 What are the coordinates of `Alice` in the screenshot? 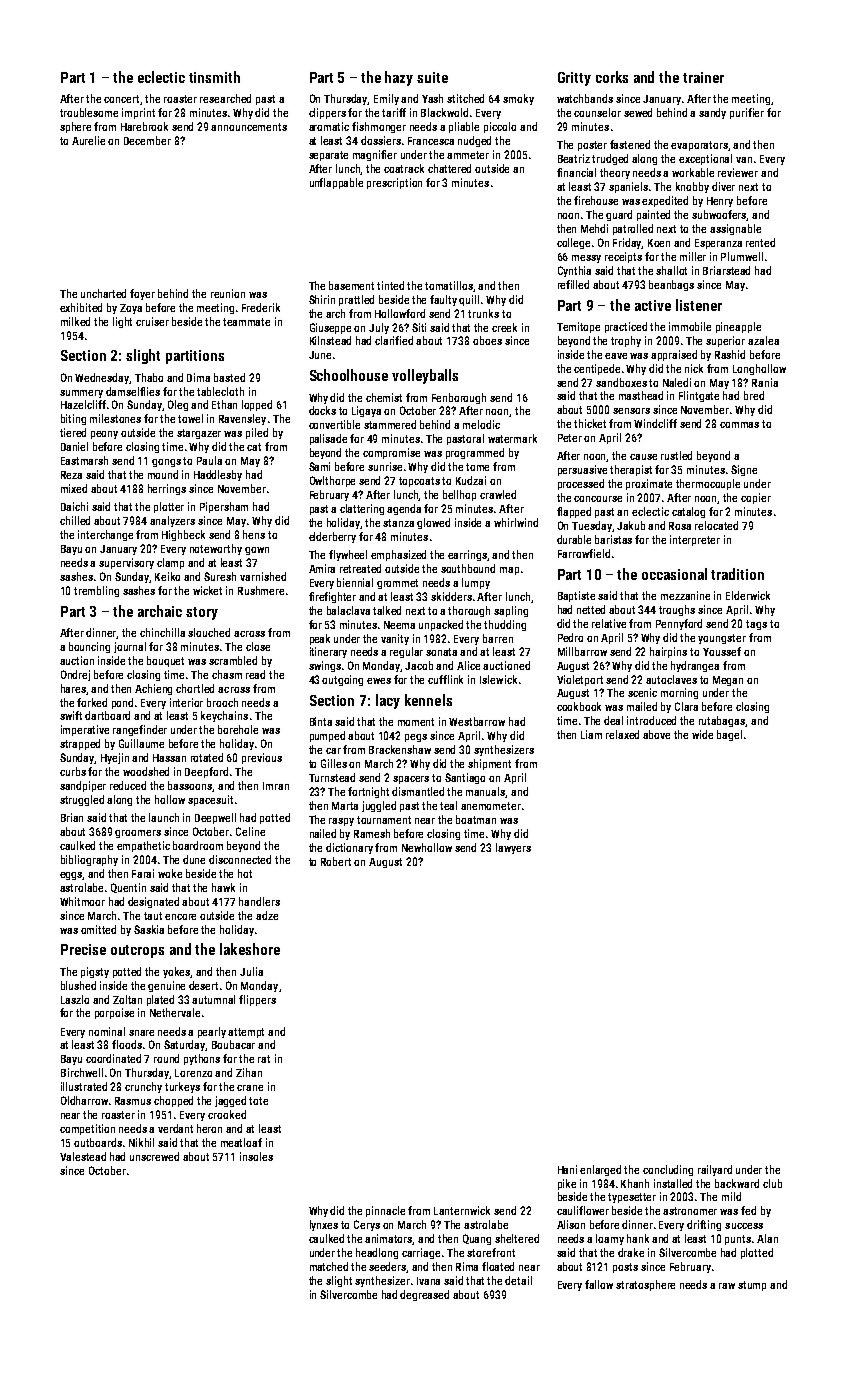 It's located at (468, 665).
